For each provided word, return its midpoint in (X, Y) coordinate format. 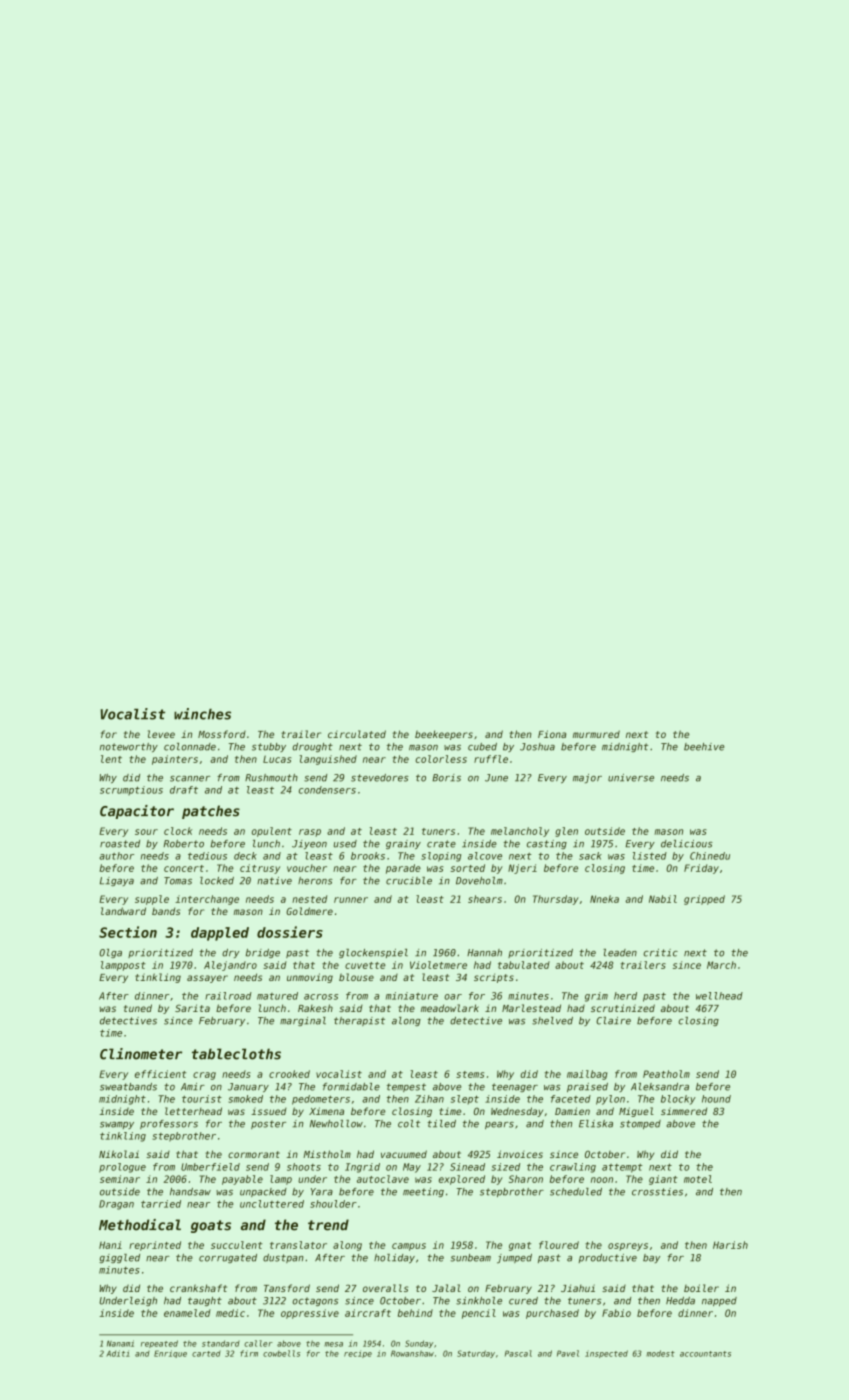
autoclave (383, 1179)
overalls (385, 1288)
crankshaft (198, 1288)
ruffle (491, 759)
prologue (122, 1168)
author (116, 856)
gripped (704, 900)
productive (608, 1258)
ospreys (628, 1247)
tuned (138, 1008)
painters (175, 760)
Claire (613, 1021)
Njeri (522, 869)
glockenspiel (373, 953)
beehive (704, 747)
